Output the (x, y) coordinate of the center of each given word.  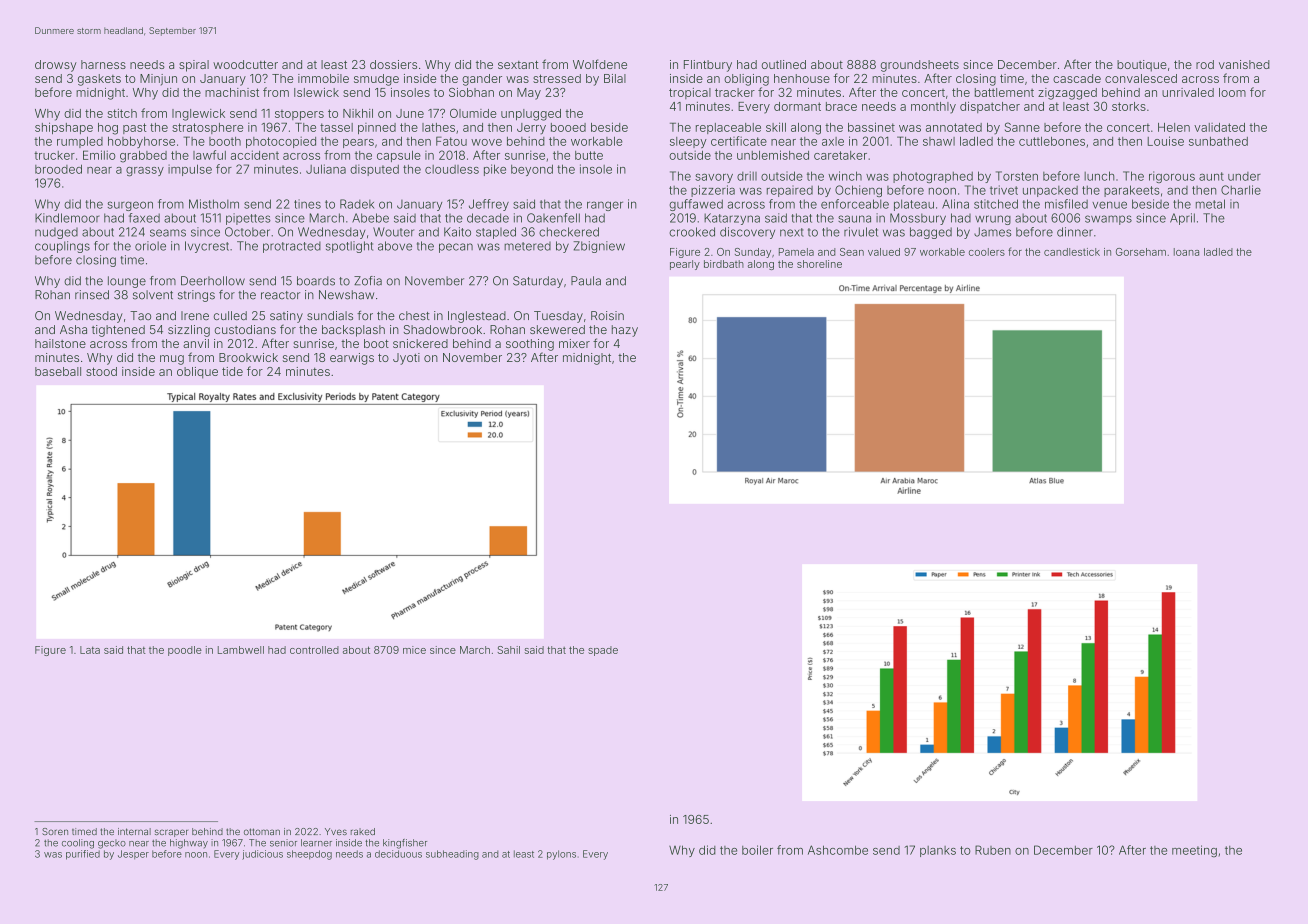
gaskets (99, 80)
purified (83, 855)
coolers (987, 252)
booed (568, 127)
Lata (90, 650)
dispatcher (990, 107)
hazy (625, 331)
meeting (1194, 851)
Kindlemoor (67, 218)
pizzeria (713, 191)
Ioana (1186, 252)
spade (603, 651)
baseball (58, 371)
